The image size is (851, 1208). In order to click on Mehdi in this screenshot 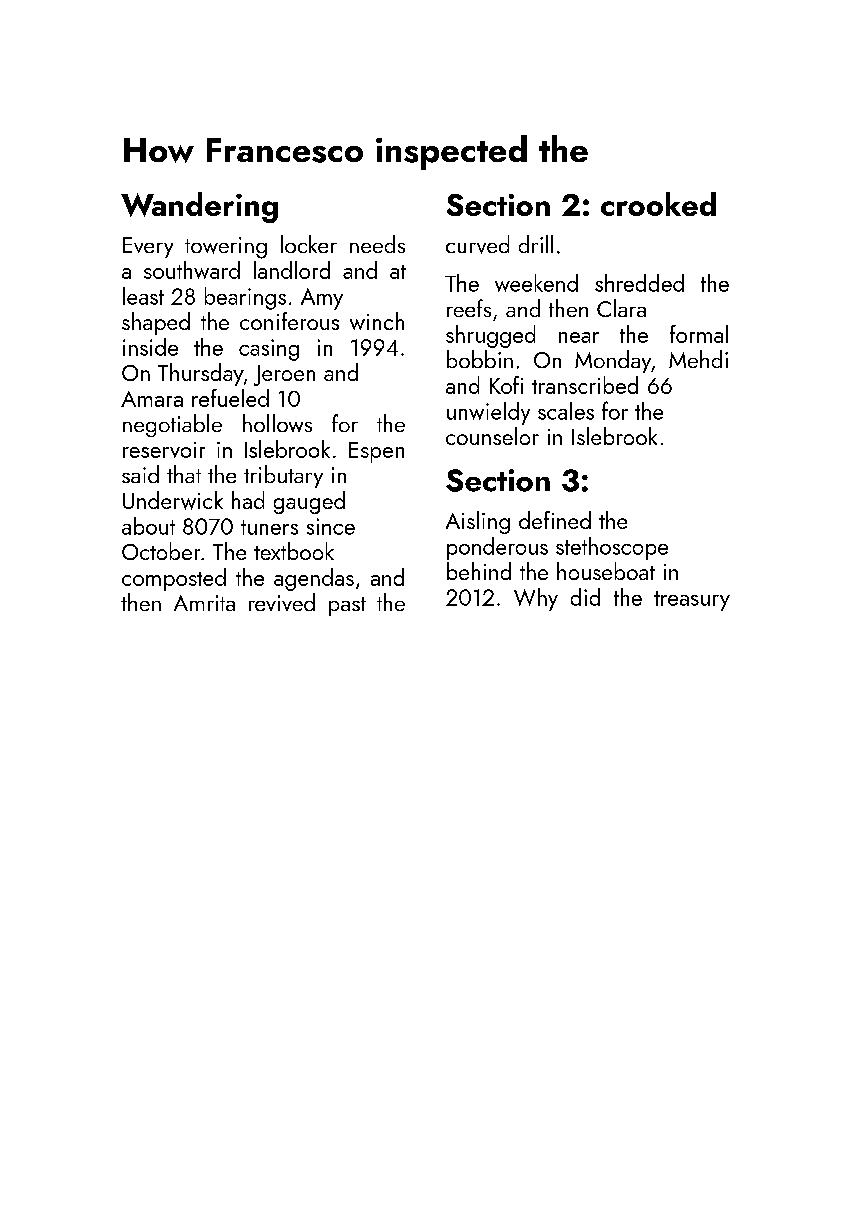, I will do `click(698, 359)`.
